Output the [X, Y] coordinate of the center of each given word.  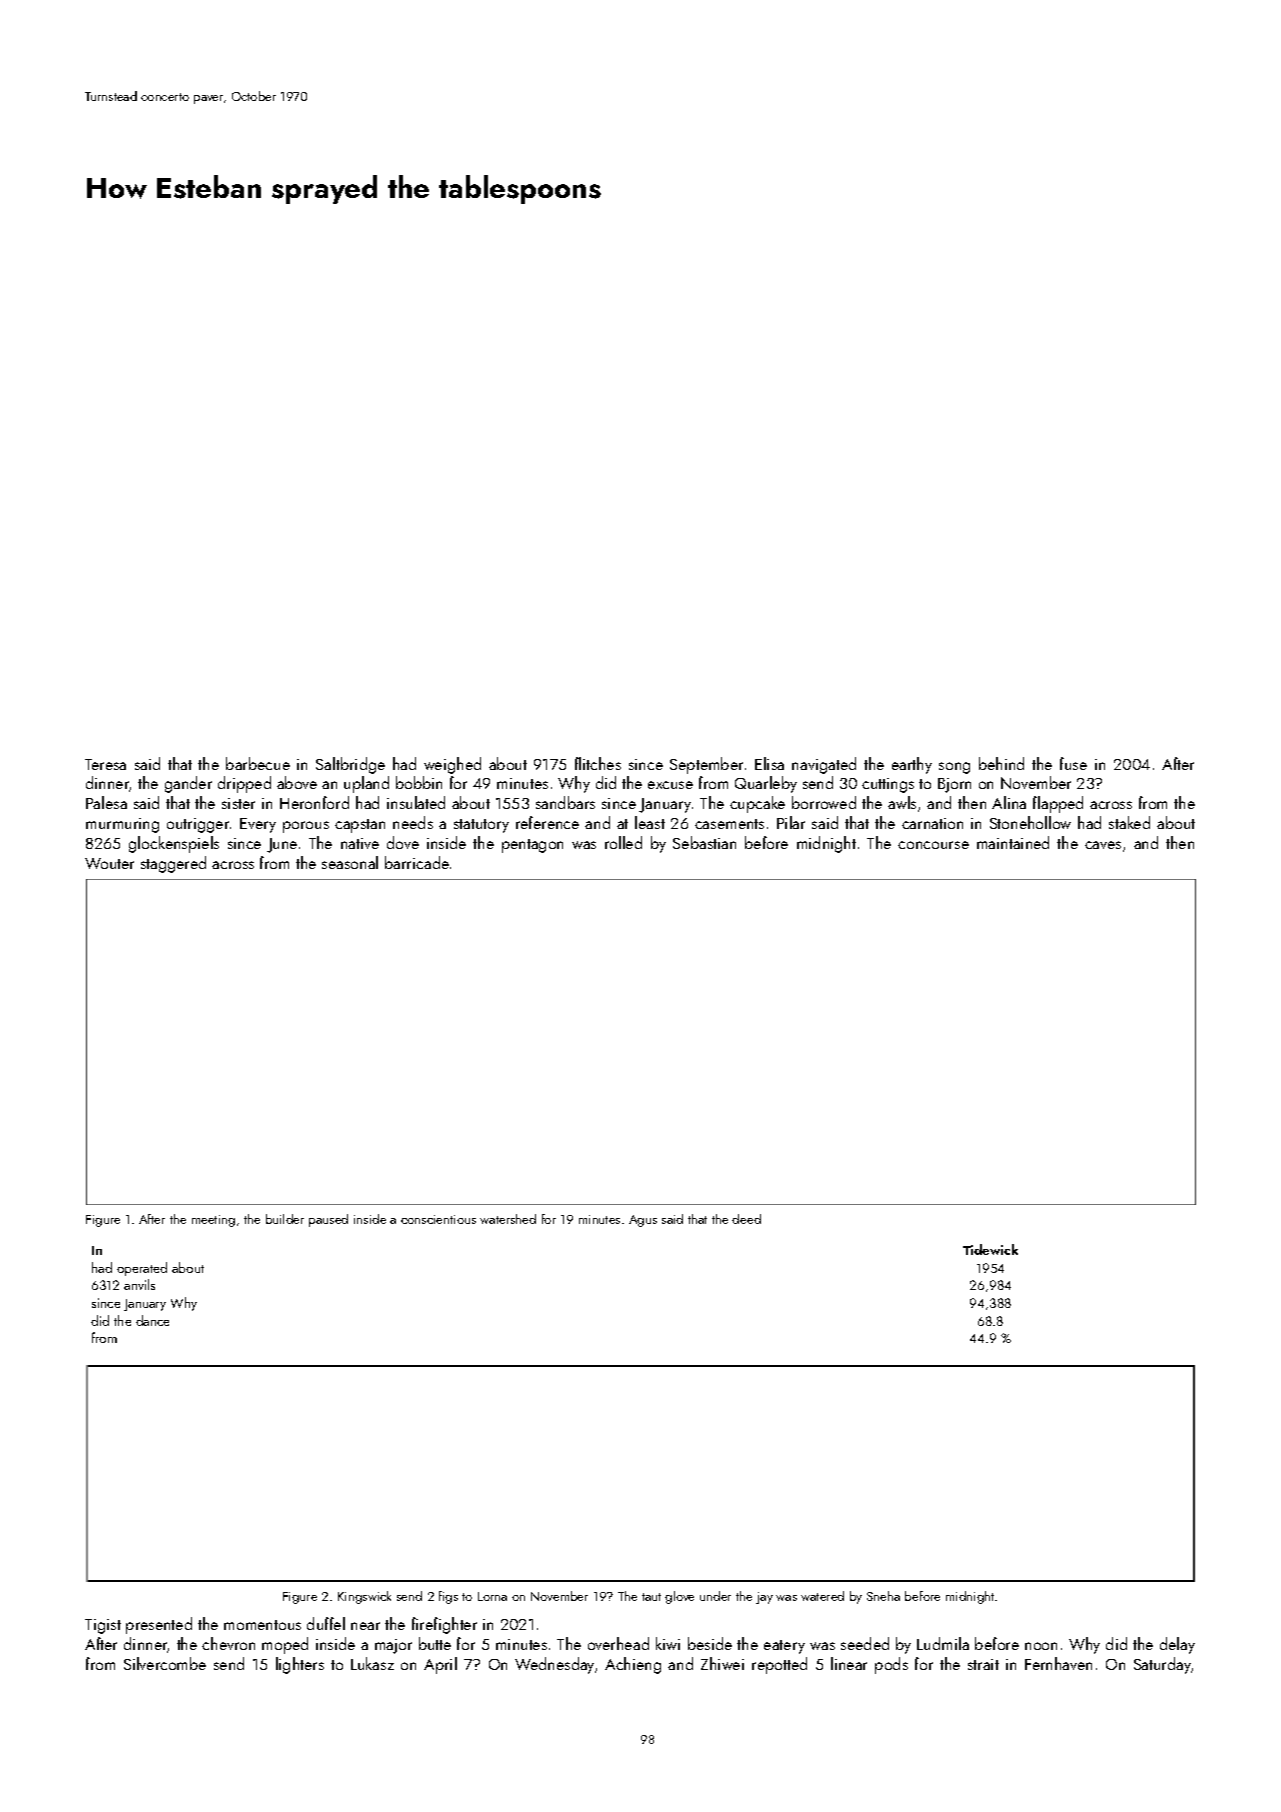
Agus [643, 1221]
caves [1103, 845]
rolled [623, 842]
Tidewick [990, 1249]
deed [746, 1219]
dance [152, 1320]
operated [142, 1269]
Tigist [103, 1626]
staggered [173, 864]
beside [710, 1643]
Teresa [105, 764]
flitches [598, 763]
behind [1001, 763]
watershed [508, 1219]
